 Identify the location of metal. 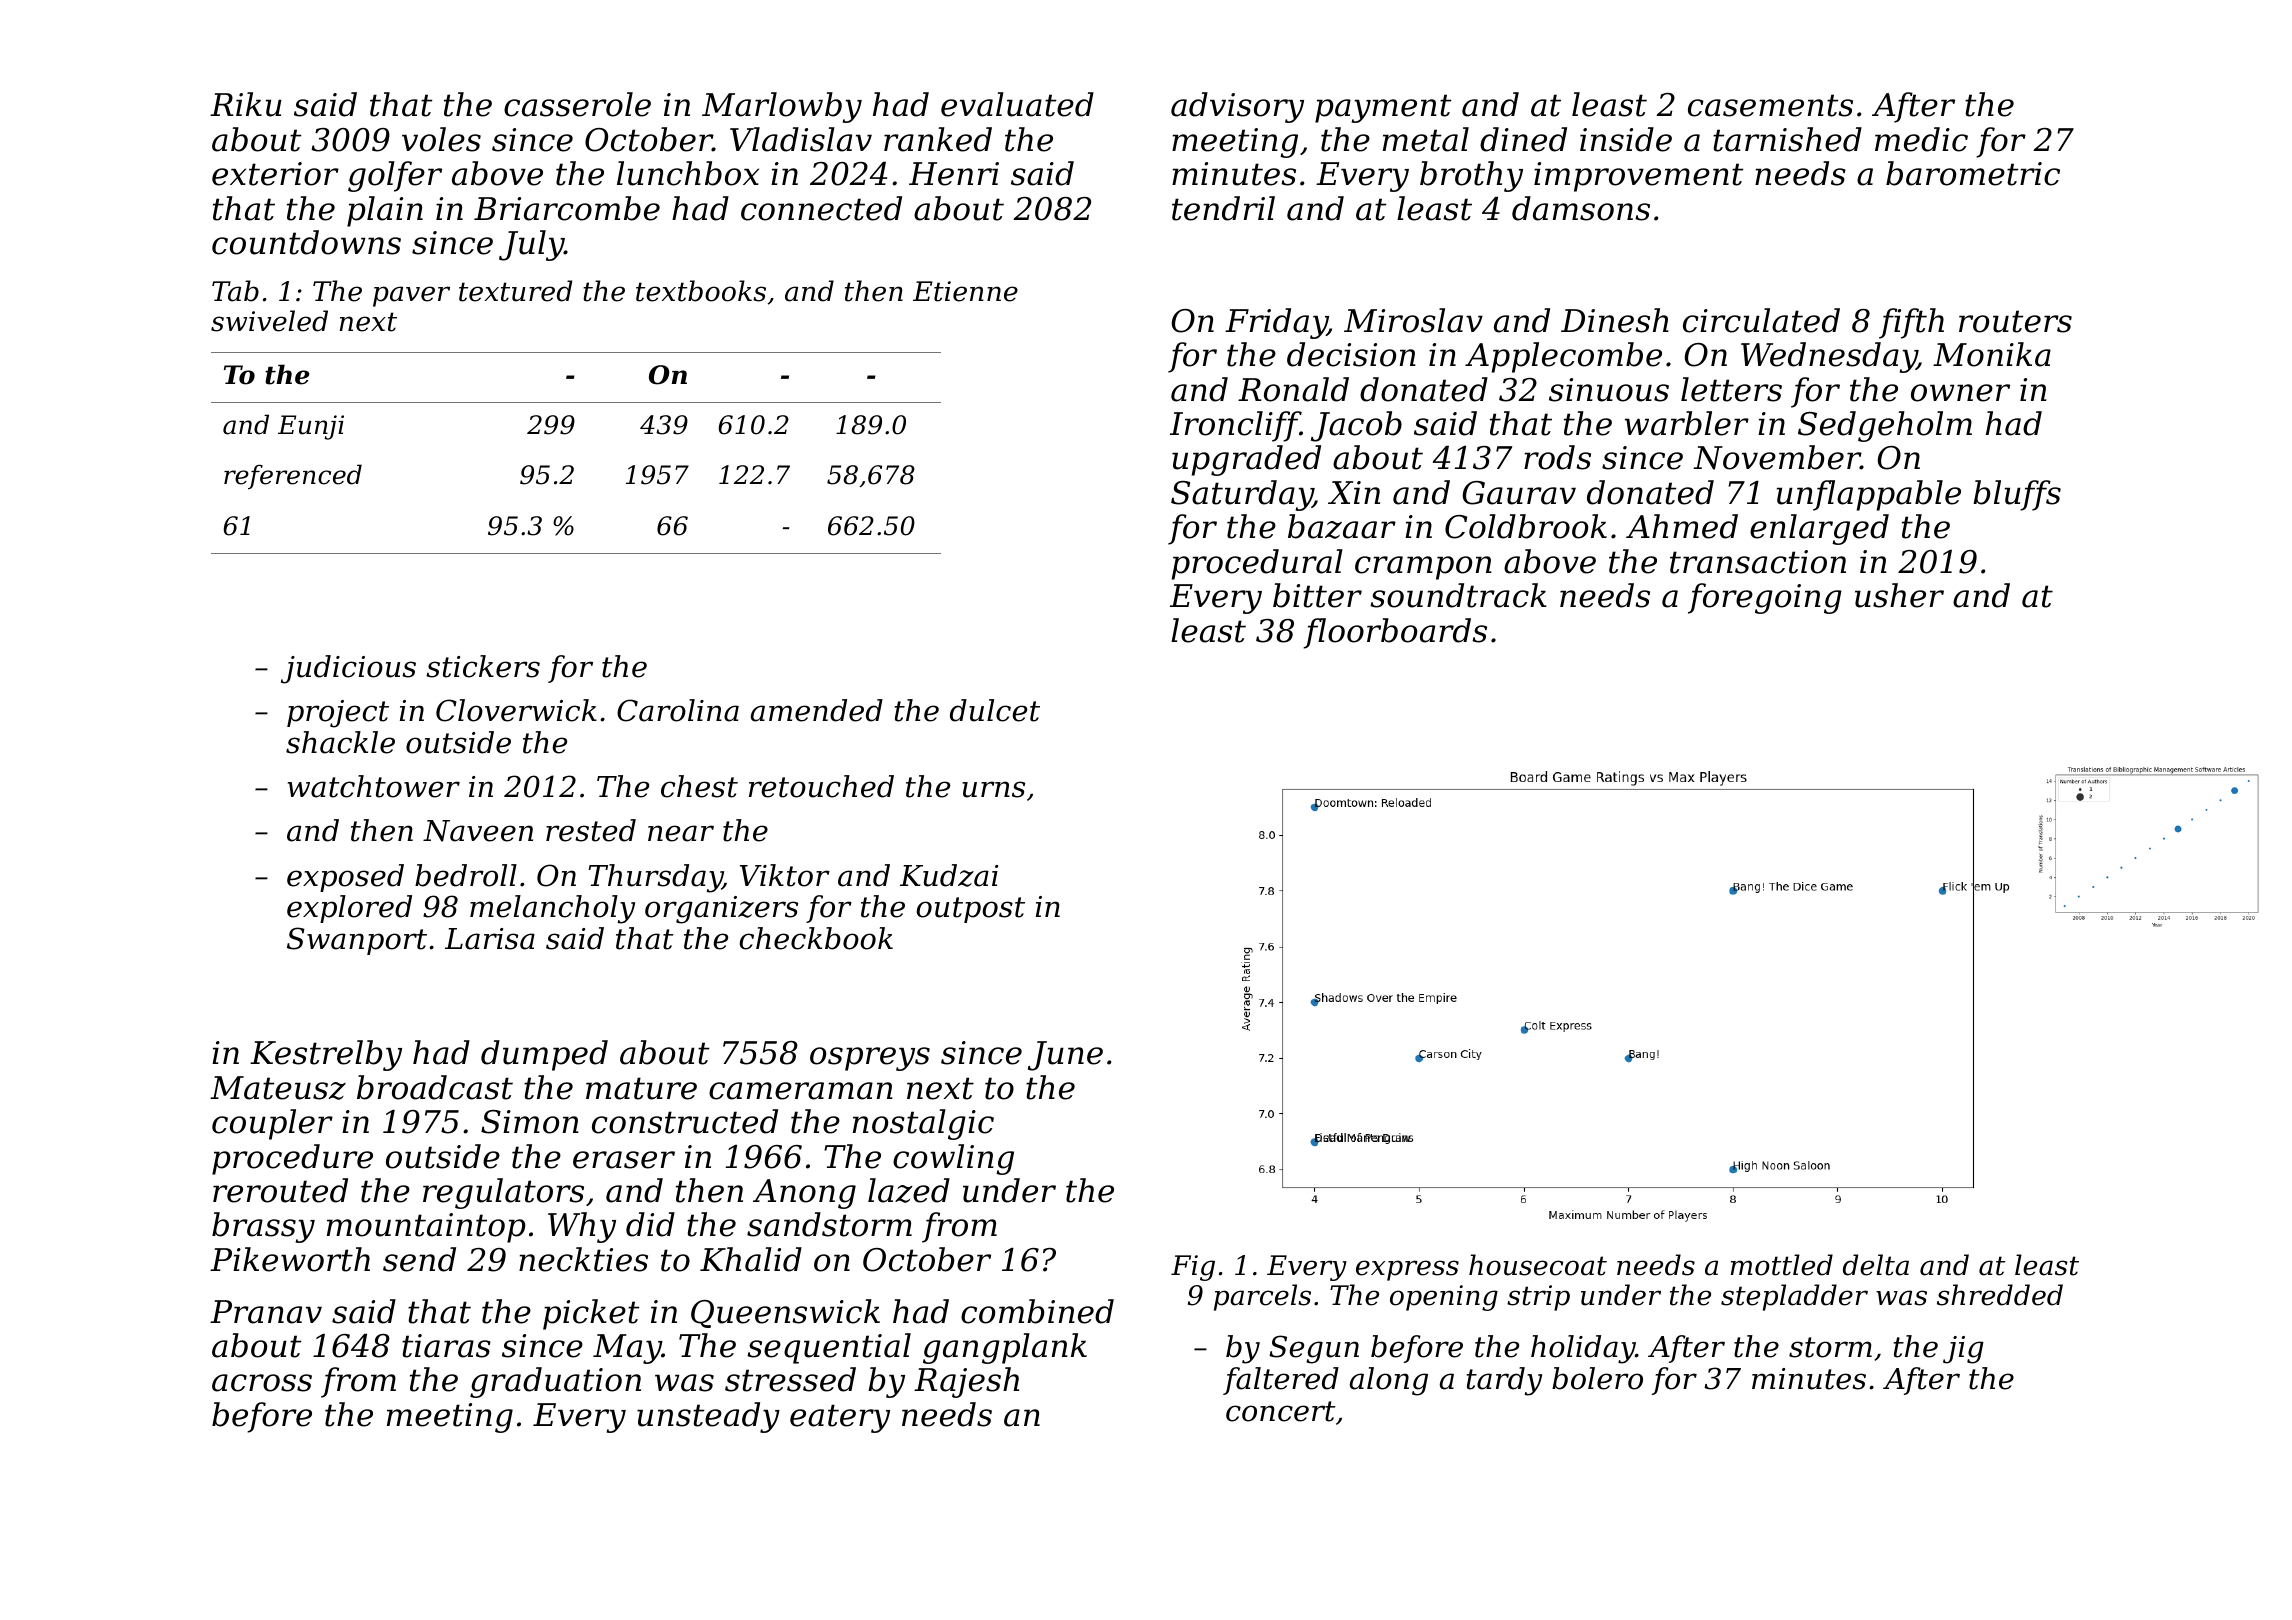
(1426, 139).
